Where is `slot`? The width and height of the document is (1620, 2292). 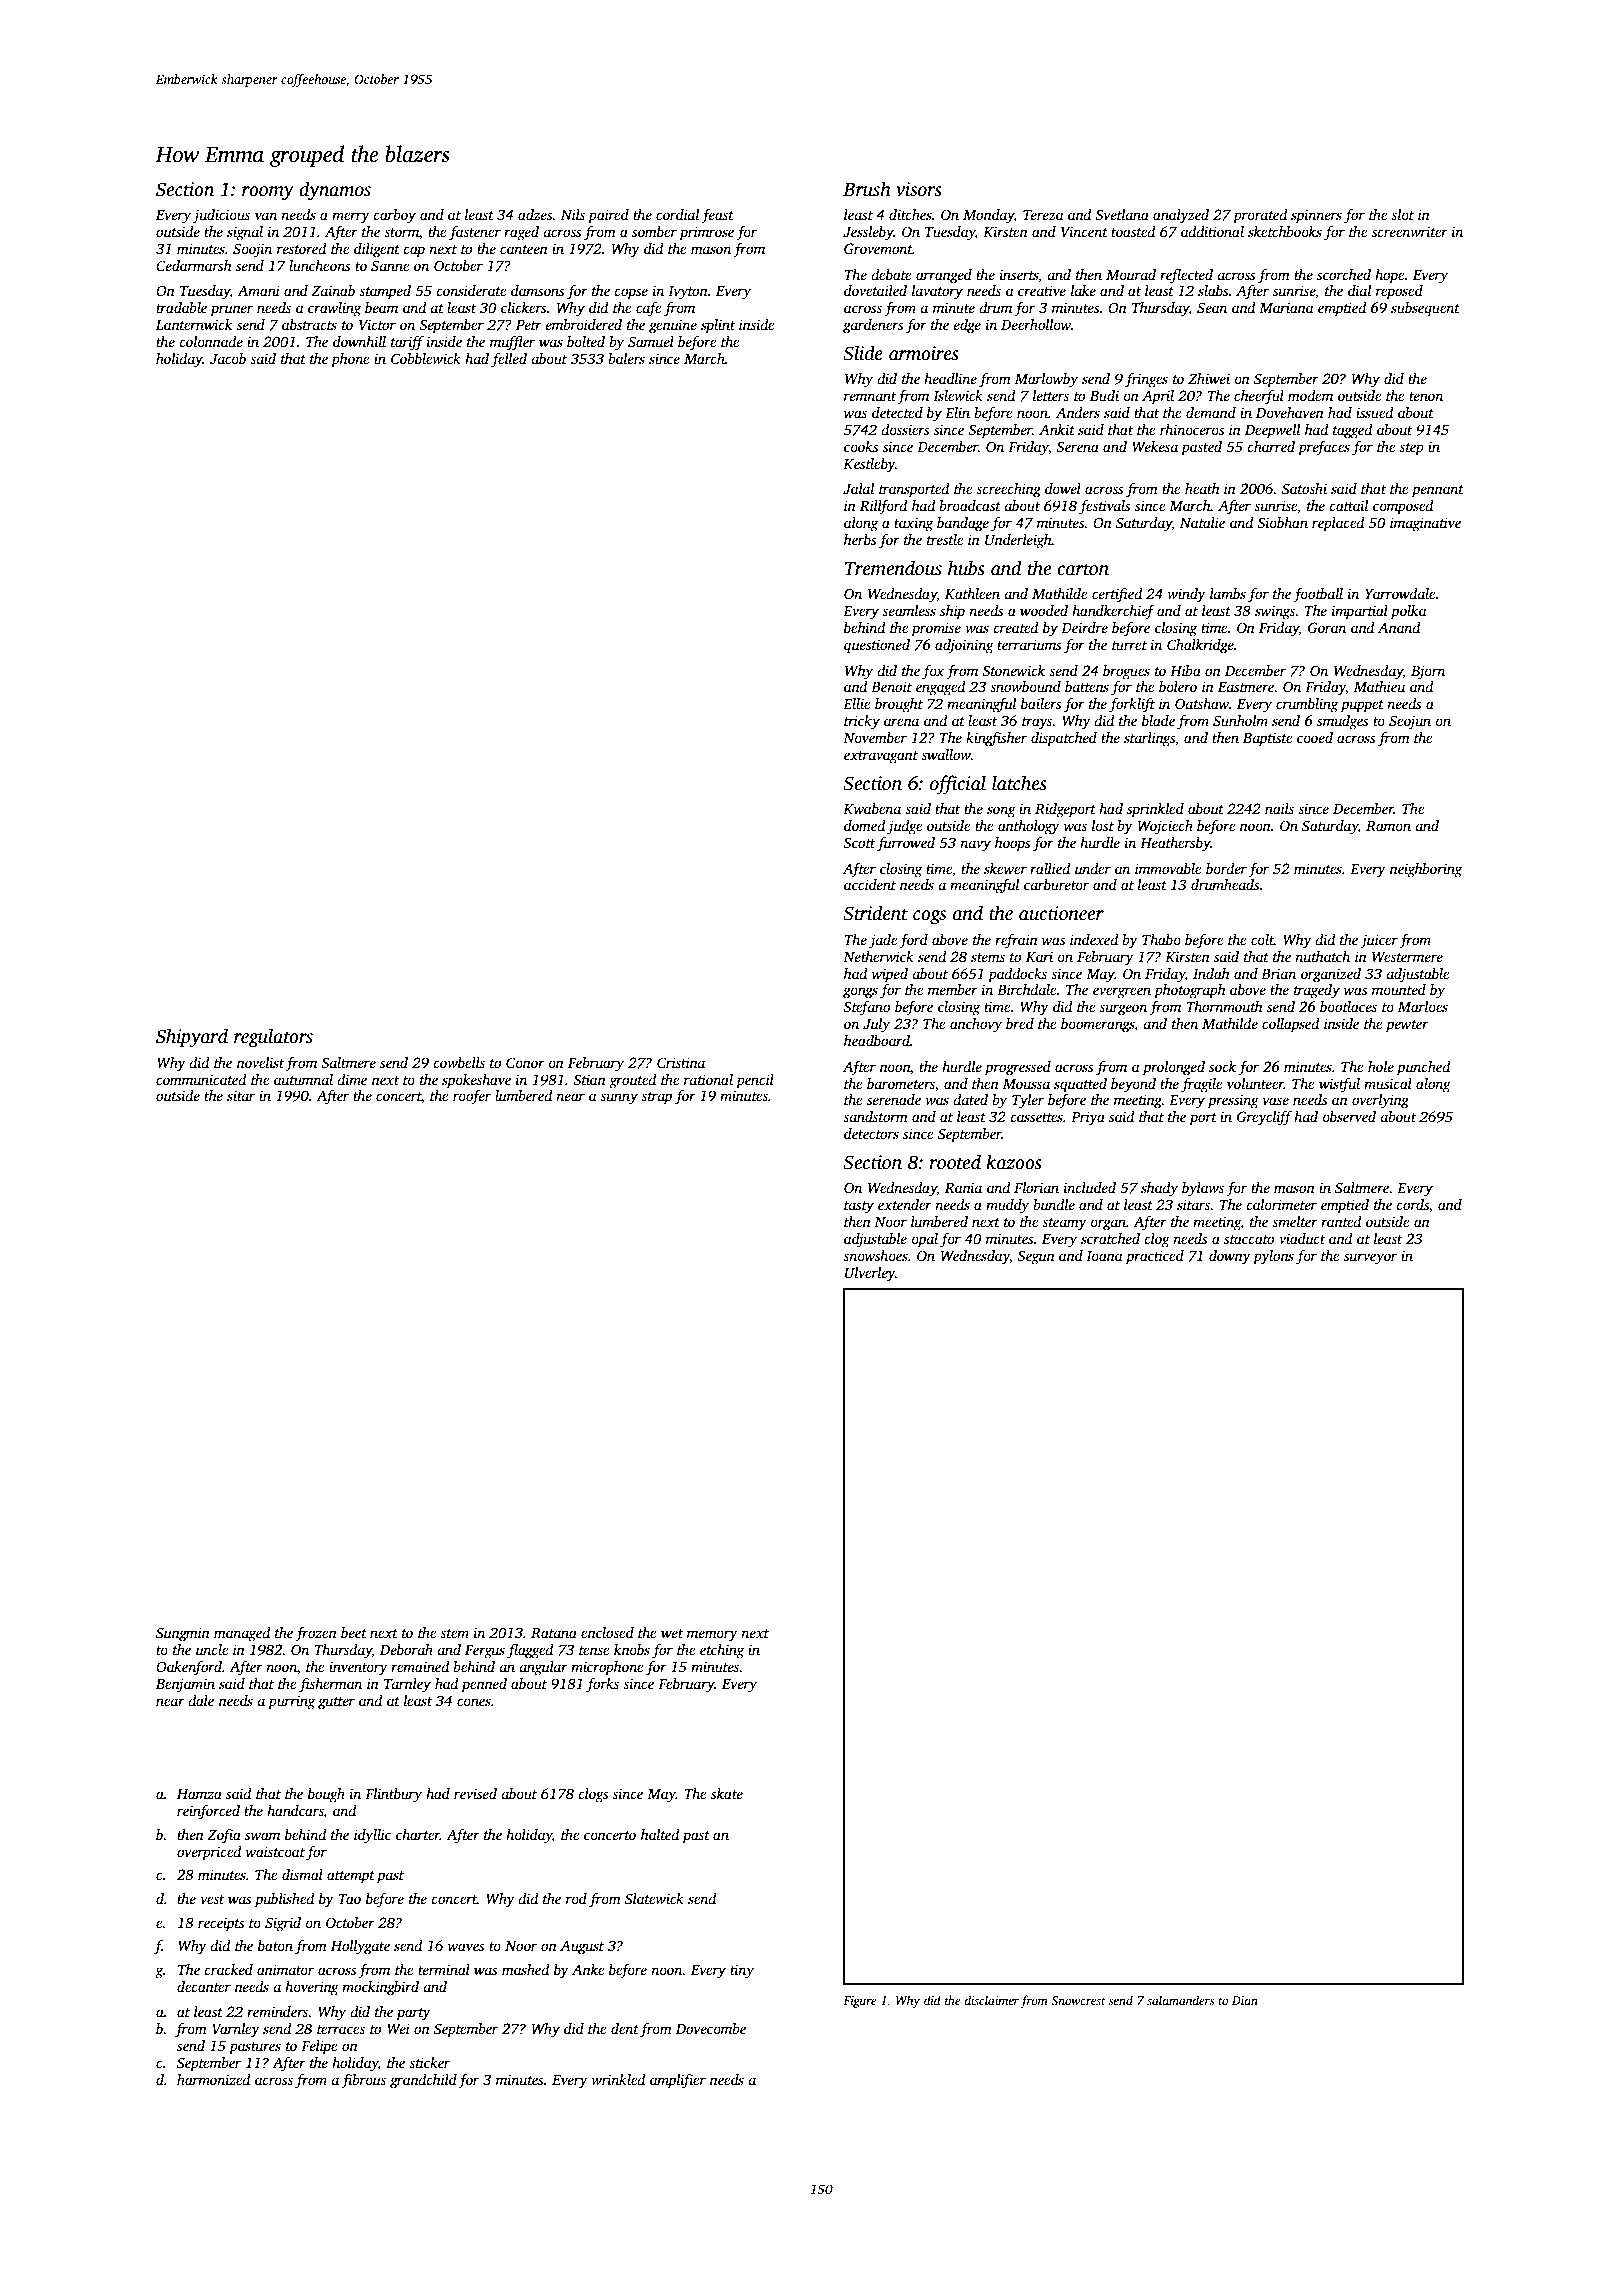
slot is located at coordinates (1402, 214).
